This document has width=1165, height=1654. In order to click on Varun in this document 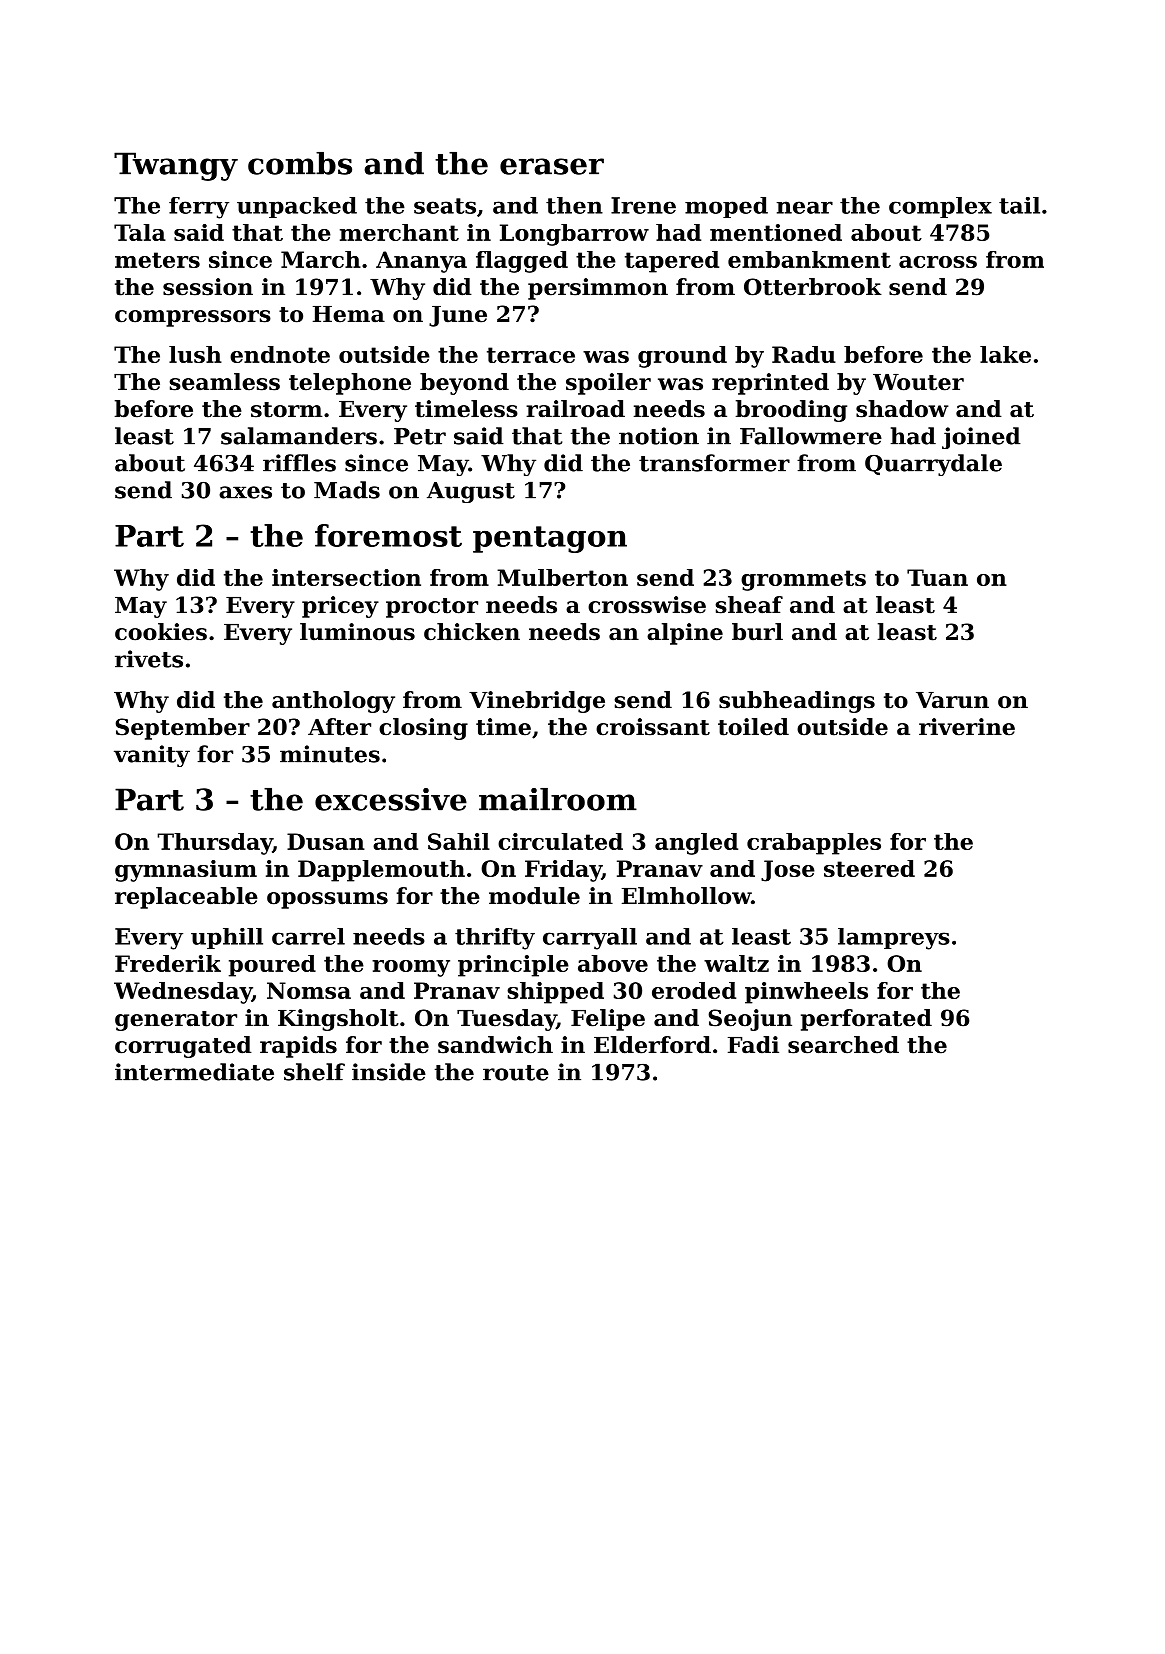, I will do `click(952, 700)`.
